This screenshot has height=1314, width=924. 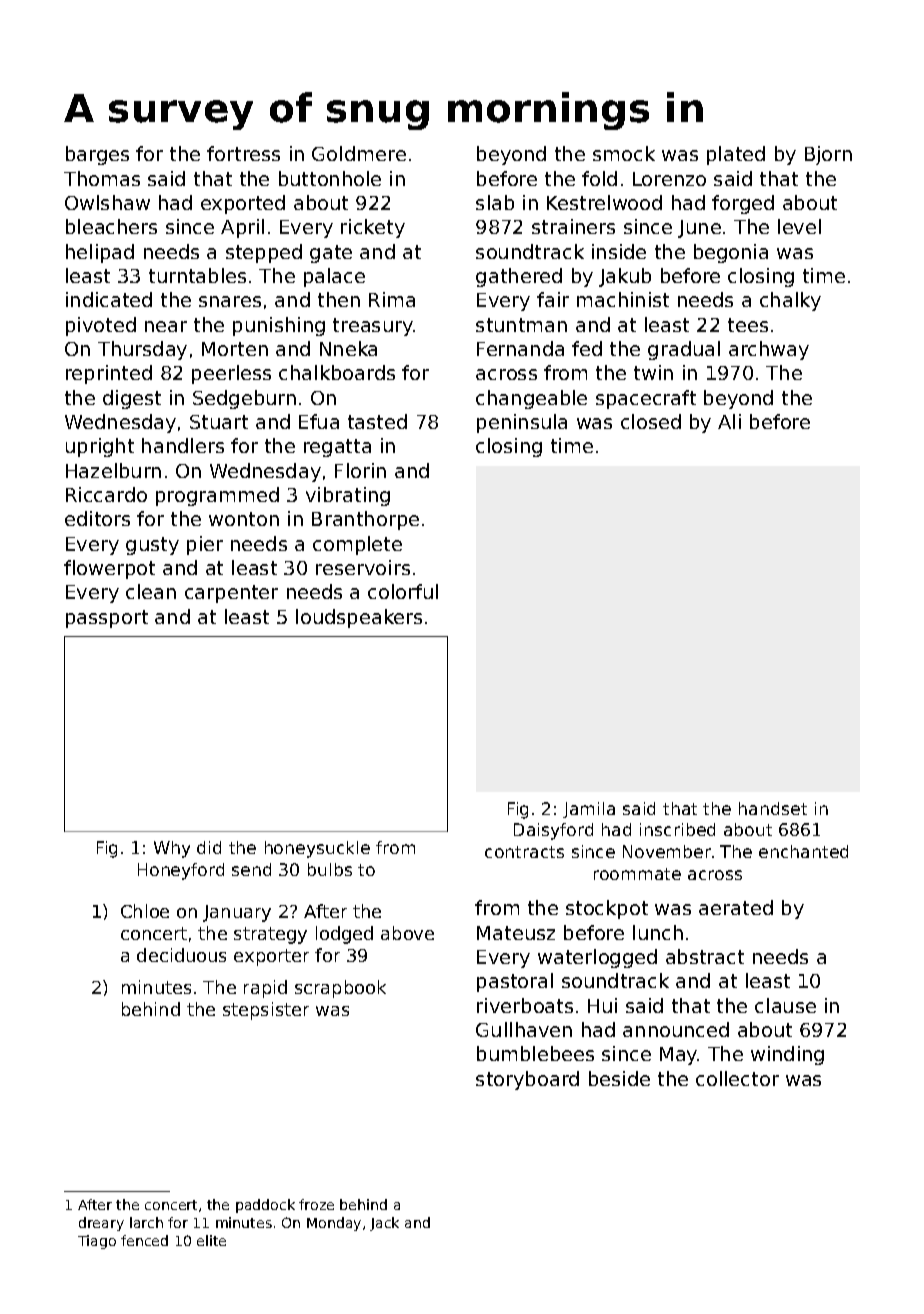 What do you see at coordinates (359, 618) in the screenshot?
I see `loudspeakers` at bounding box center [359, 618].
